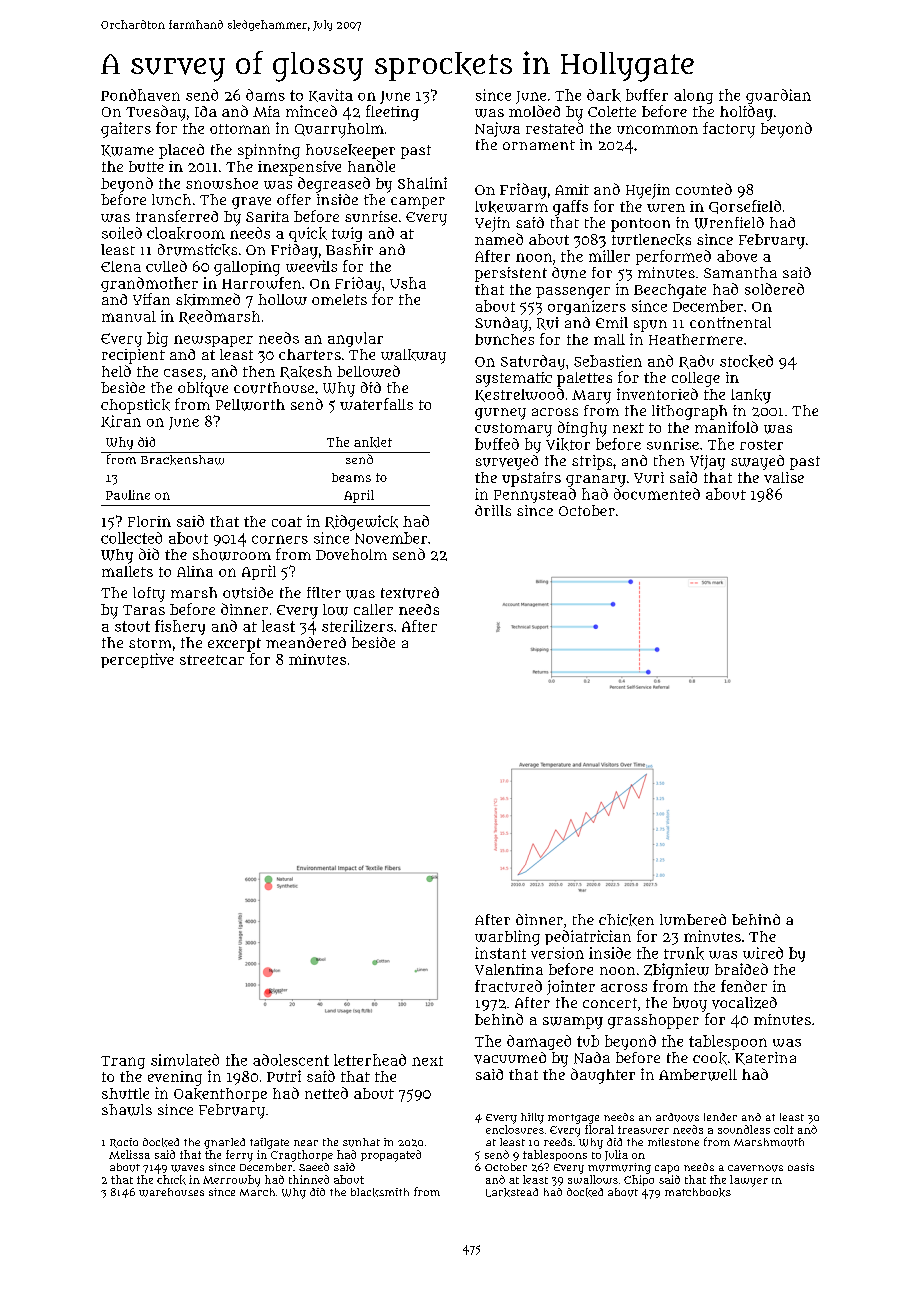  Describe the element at coordinates (185, 1060) in the document. I see `simulated` at that location.
